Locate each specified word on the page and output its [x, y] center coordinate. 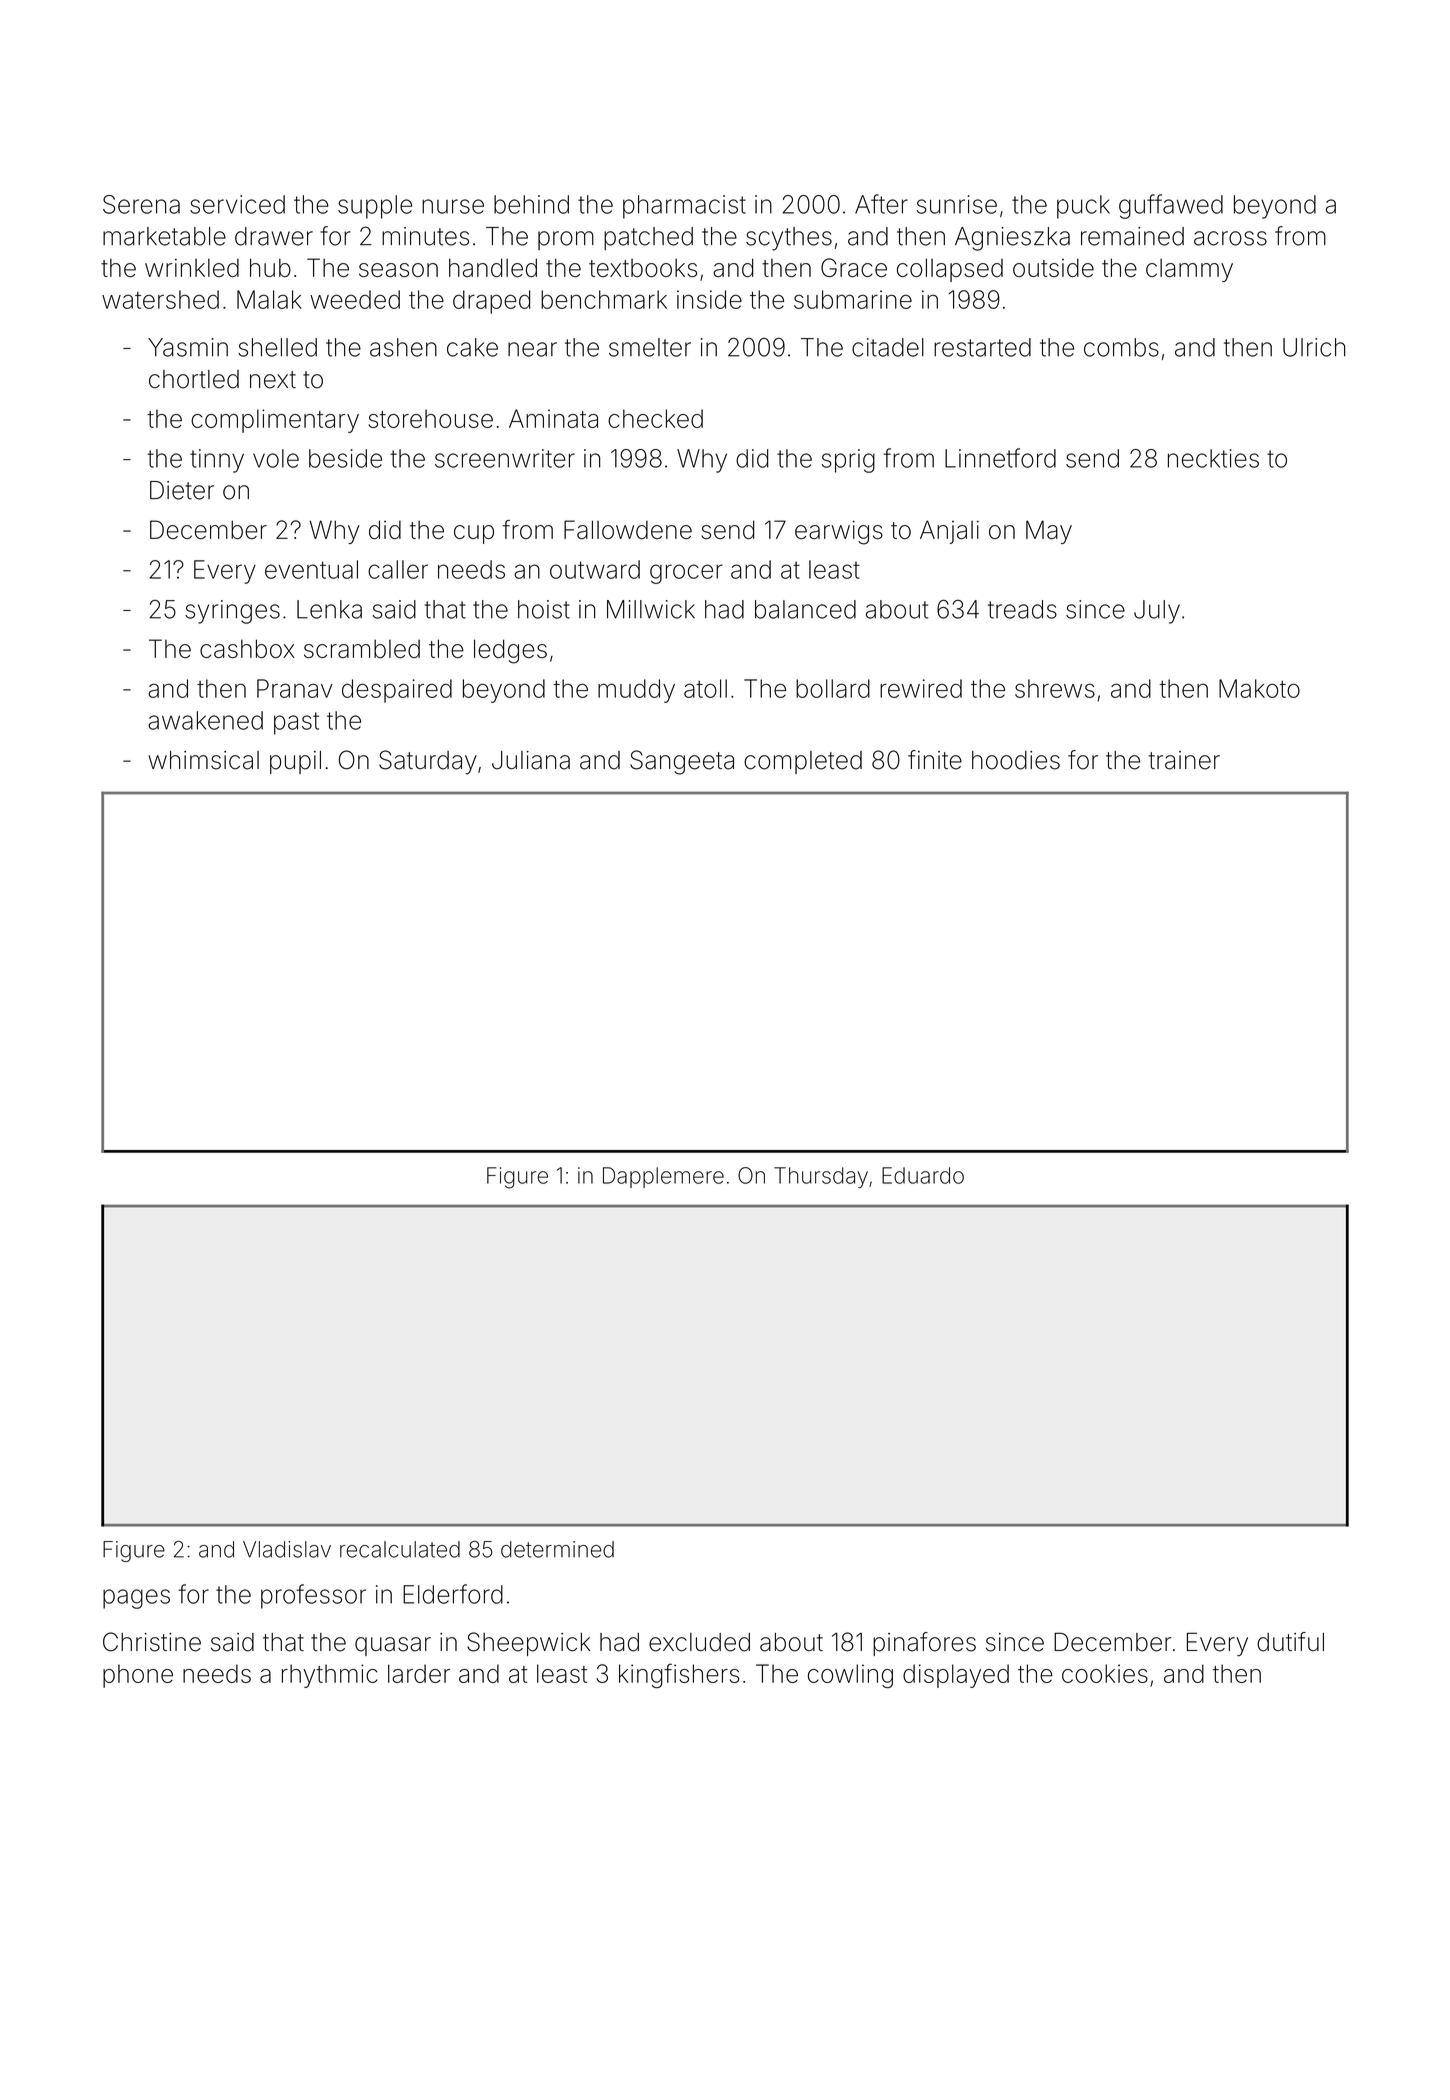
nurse [453, 206]
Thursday [821, 1177]
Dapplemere [663, 1177]
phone [138, 1676]
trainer [1184, 760]
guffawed [1171, 206]
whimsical [203, 760]
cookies [1105, 1673]
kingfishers [679, 1675]
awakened [205, 720]
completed [803, 762]
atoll [705, 688]
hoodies [1016, 760]
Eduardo [923, 1175]
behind [531, 204]
